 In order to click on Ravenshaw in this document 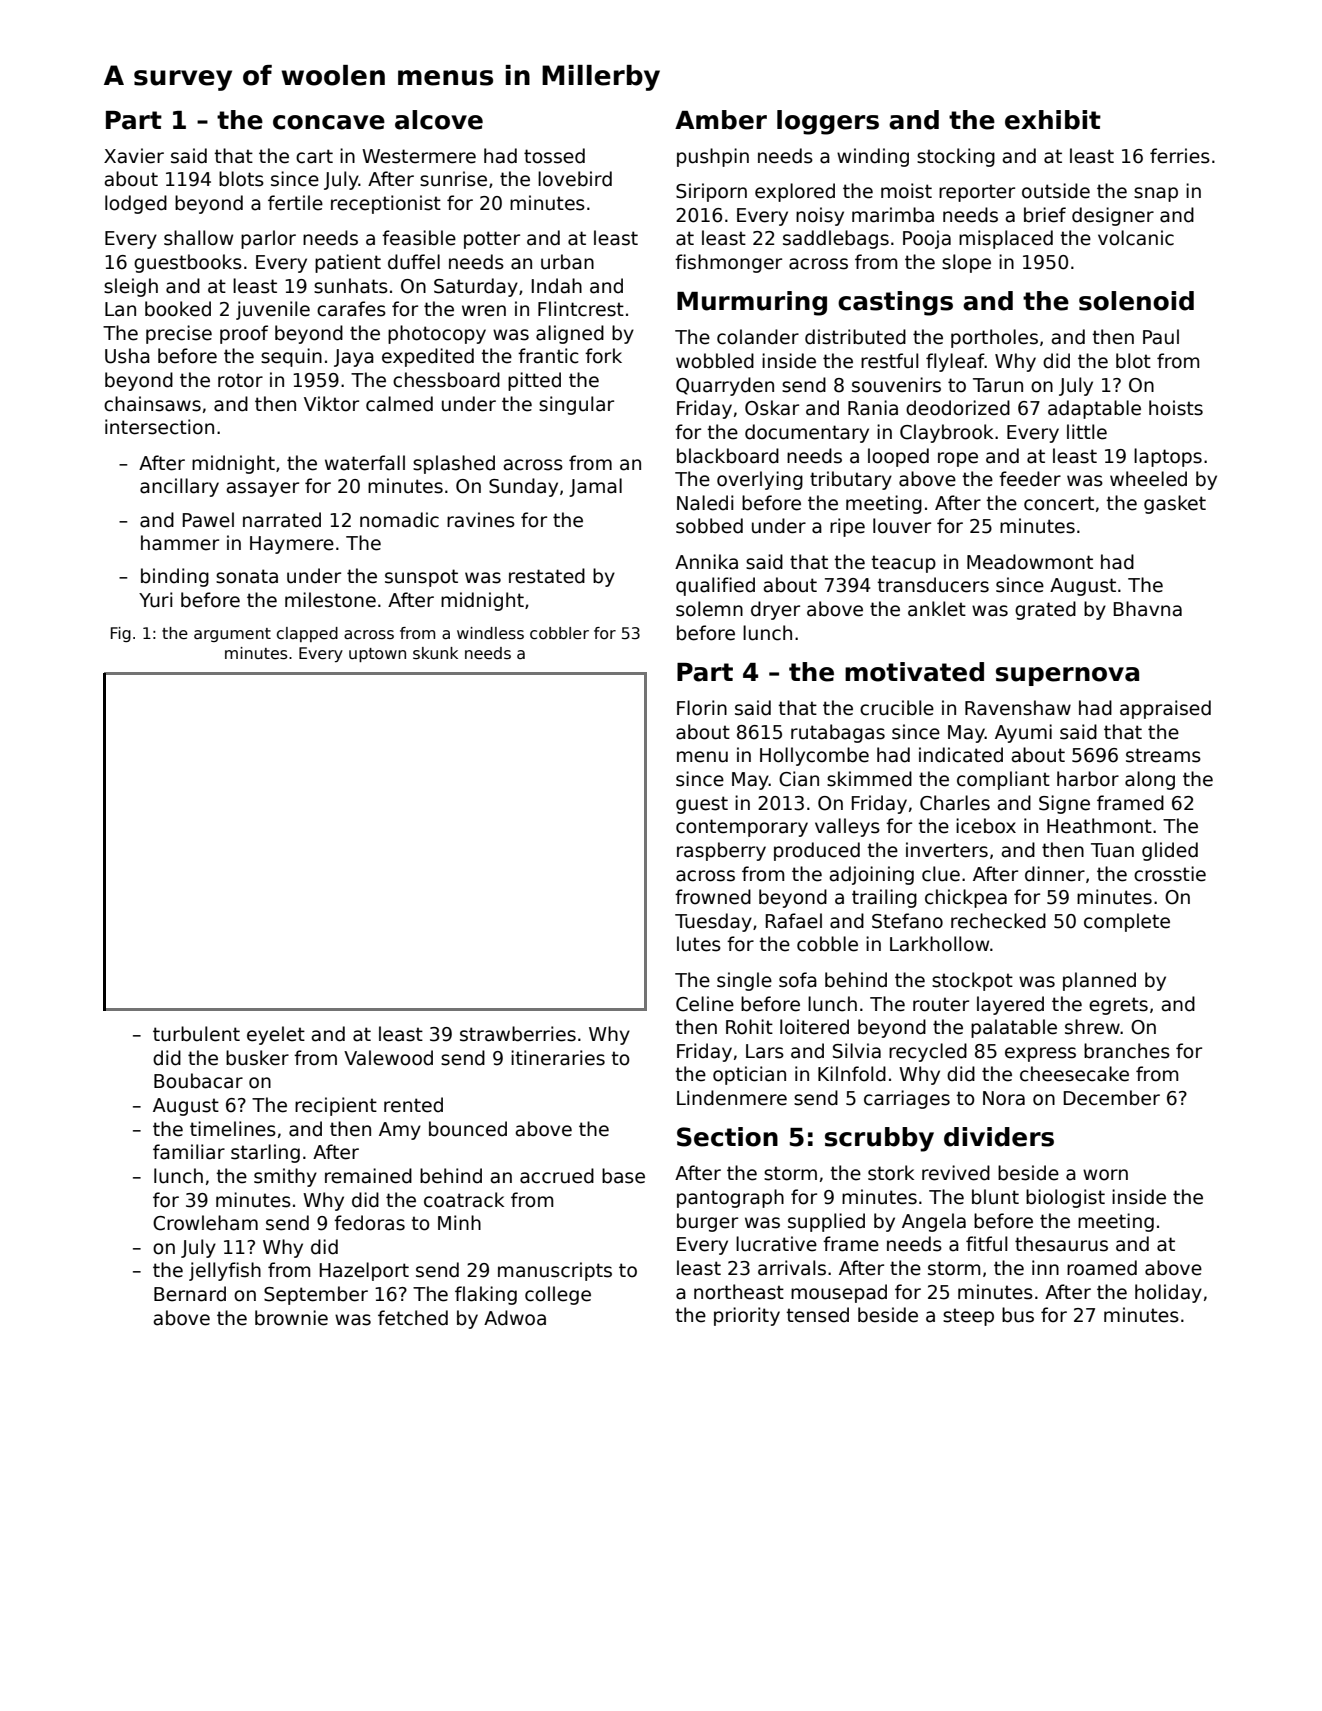, I will do `click(1018, 708)`.
